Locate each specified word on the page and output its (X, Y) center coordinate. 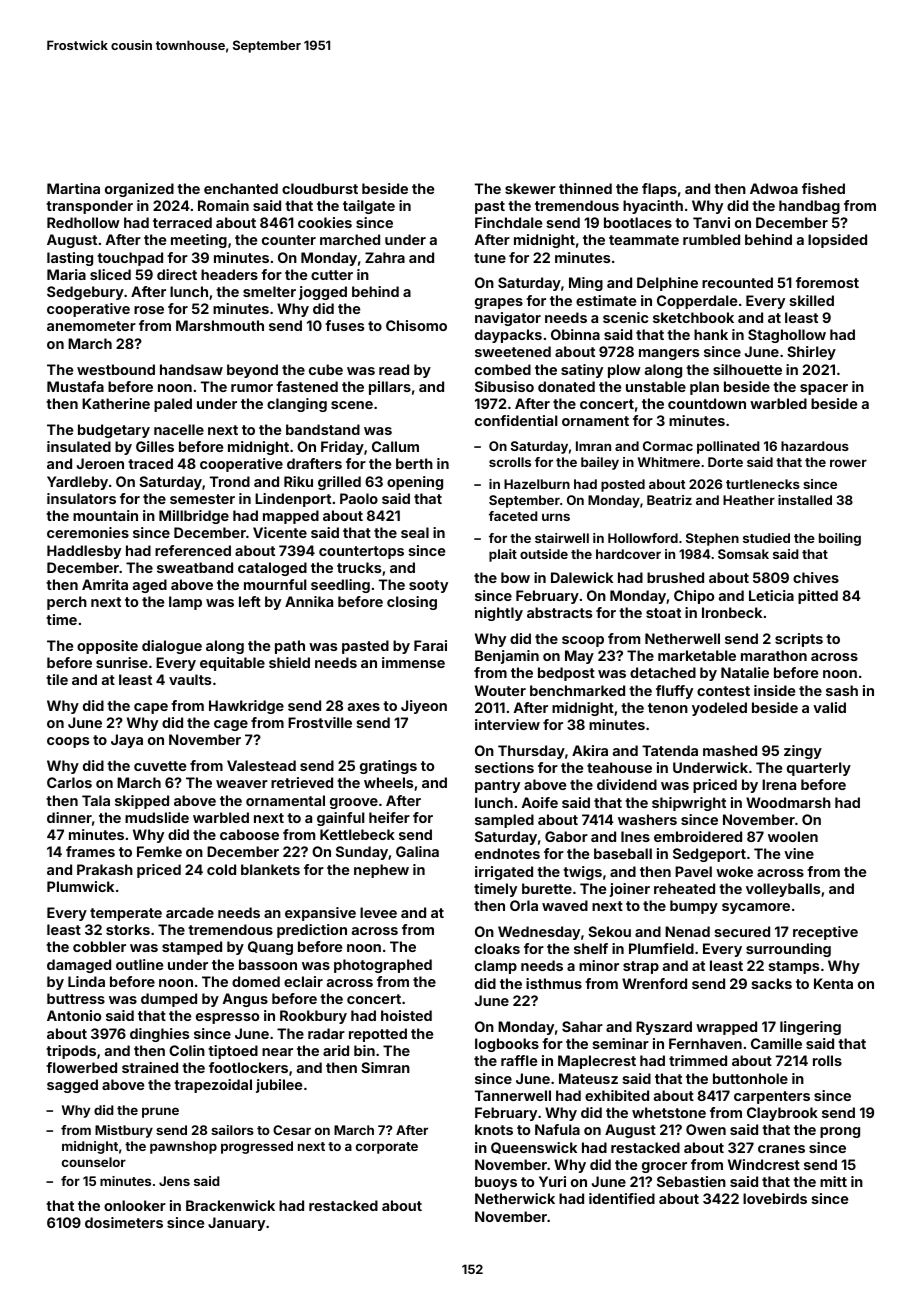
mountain (105, 515)
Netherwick (515, 1198)
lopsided (837, 241)
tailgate (369, 207)
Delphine (667, 284)
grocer (664, 1167)
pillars (390, 388)
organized (139, 190)
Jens (174, 1181)
